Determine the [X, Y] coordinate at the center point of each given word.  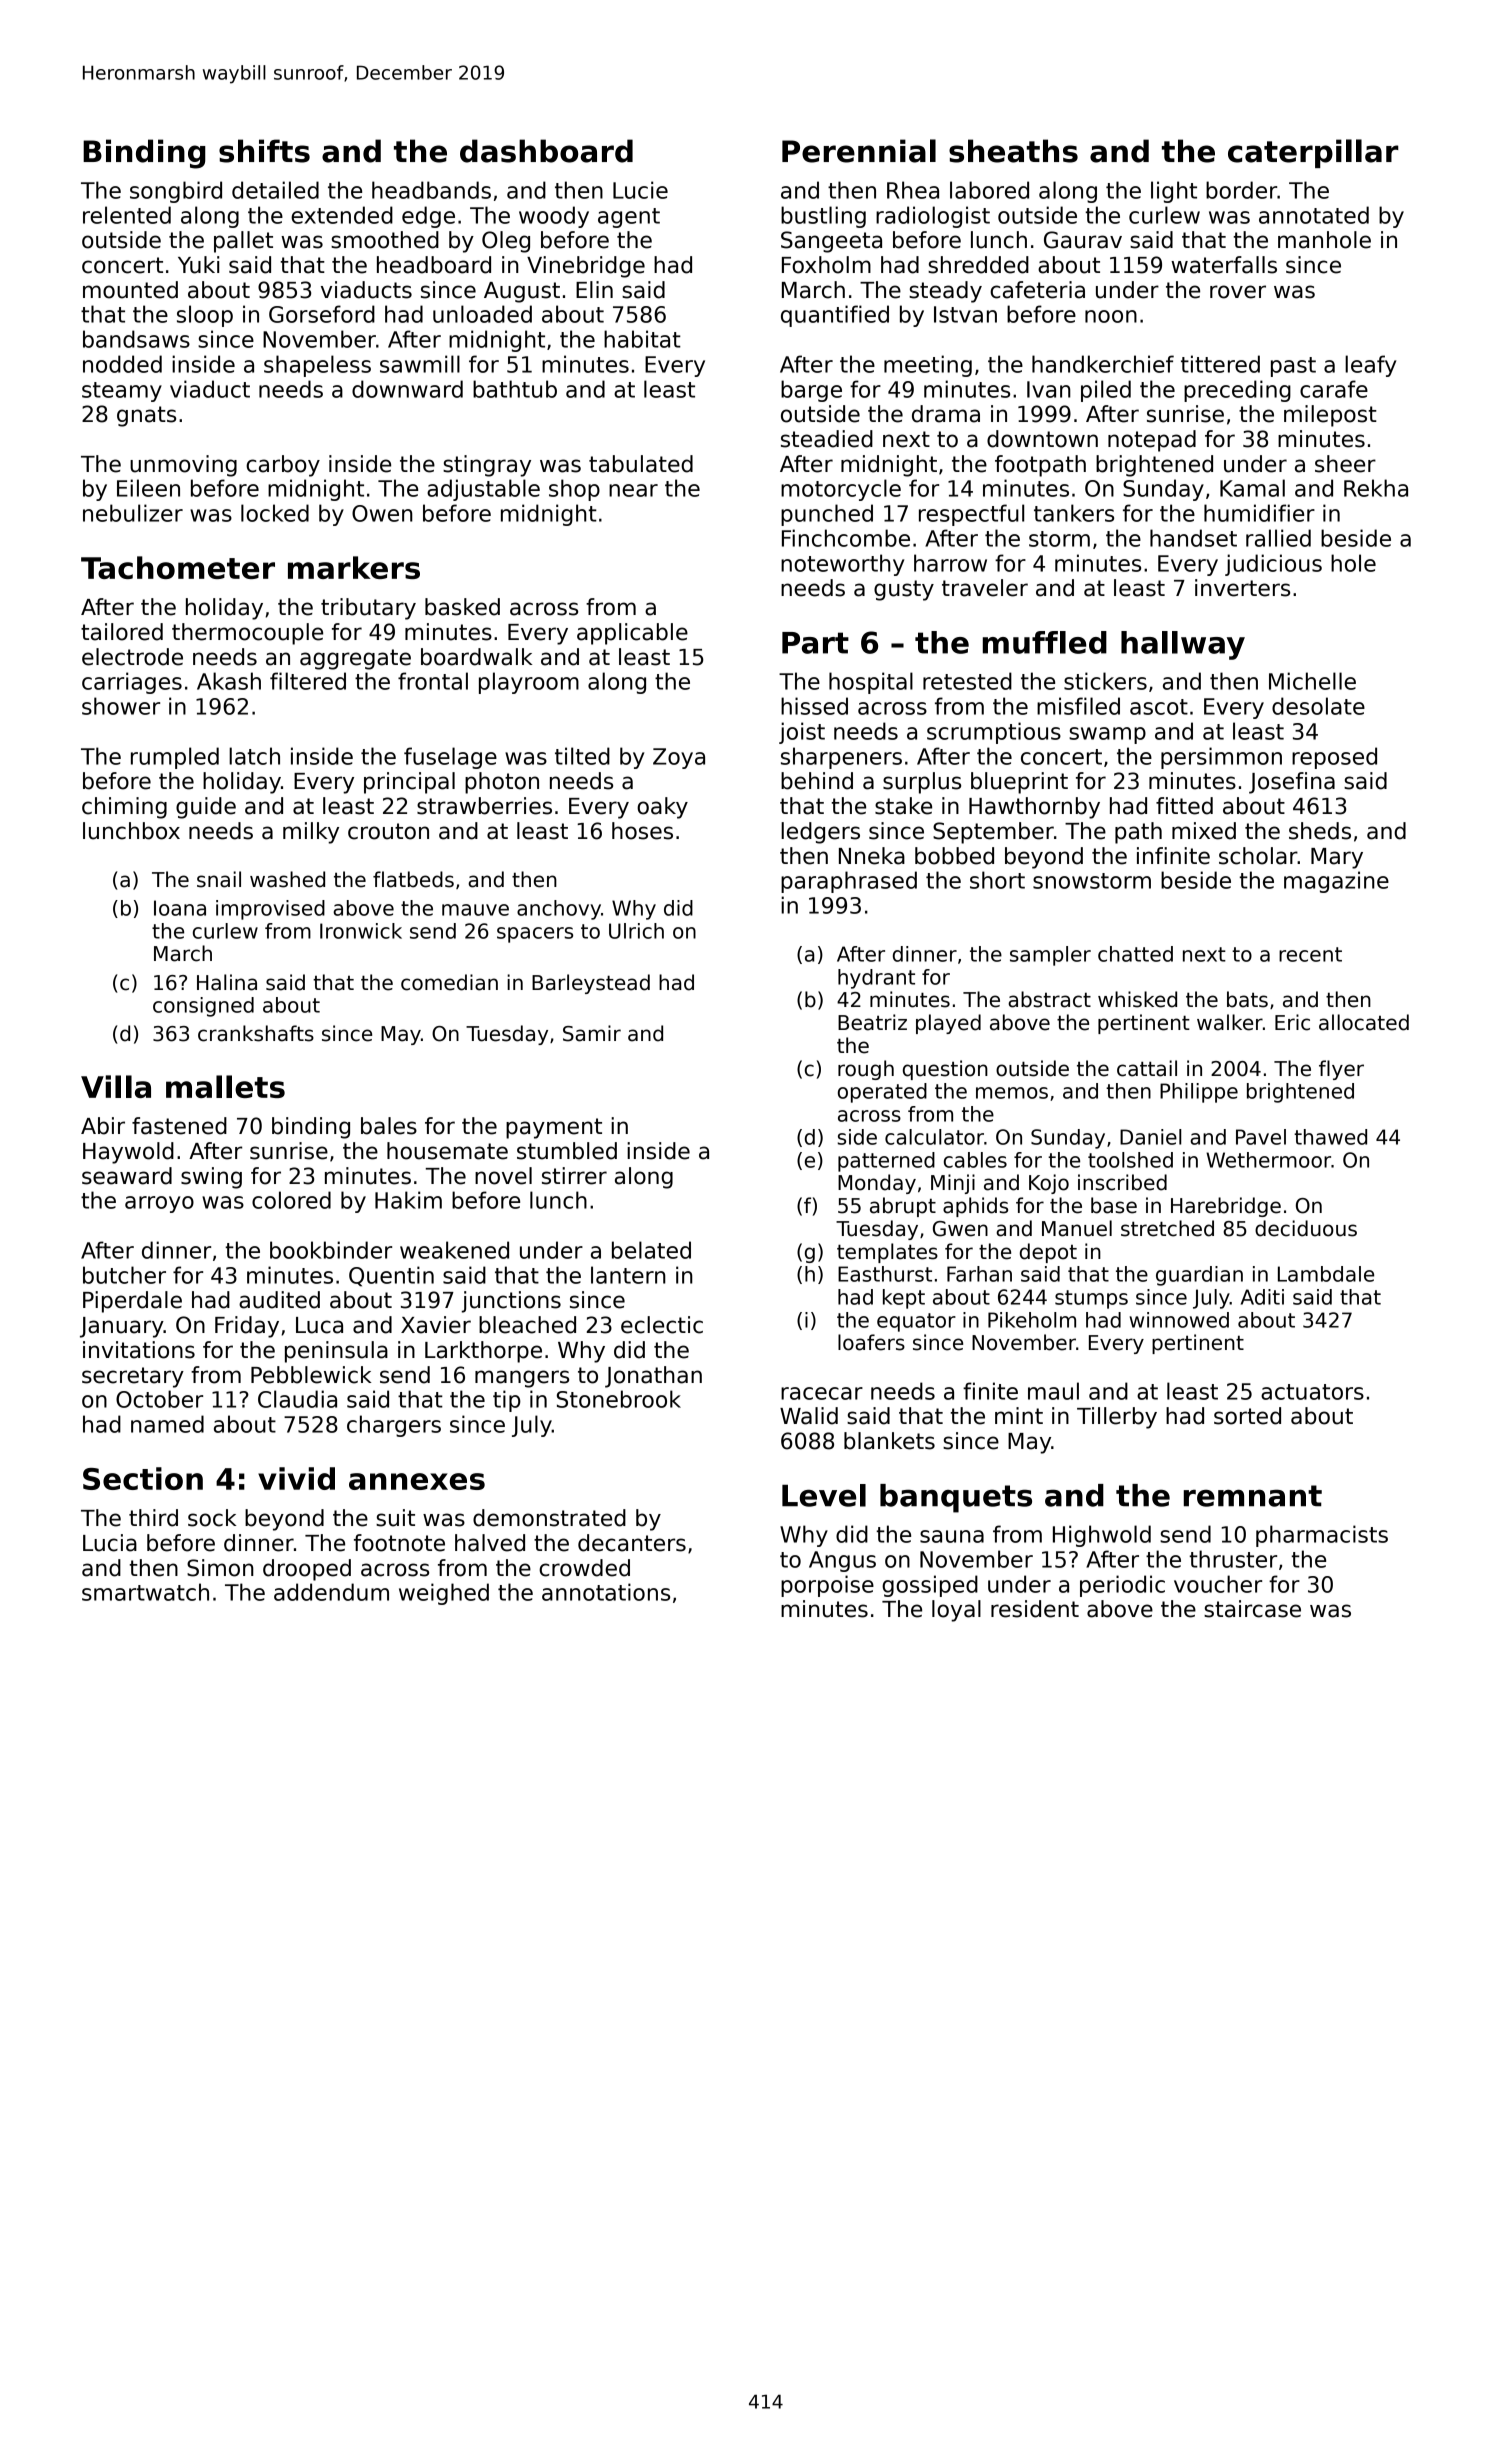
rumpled [175, 758]
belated [651, 1250]
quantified [835, 316]
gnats [146, 416]
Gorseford [322, 314]
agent [629, 218]
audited [279, 1300]
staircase [1252, 1609]
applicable [632, 634]
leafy [1370, 366]
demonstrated [549, 1518]
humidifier [1259, 513]
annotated [1314, 215]
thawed [1330, 1137]
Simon [220, 1568]
